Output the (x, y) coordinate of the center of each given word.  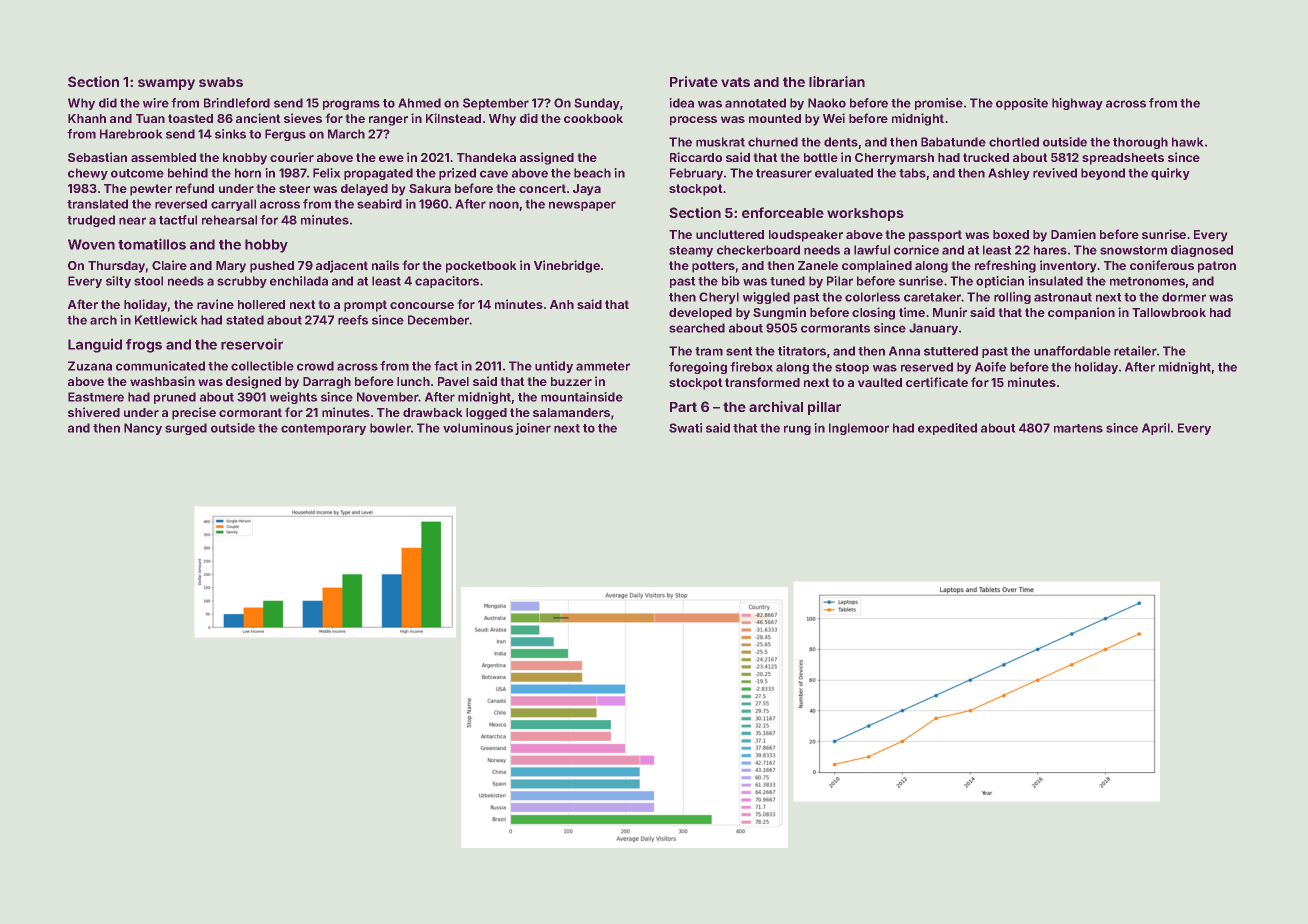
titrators (802, 351)
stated (245, 320)
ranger (388, 121)
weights (293, 398)
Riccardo (696, 157)
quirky (1170, 174)
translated (97, 204)
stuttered (951, 351)
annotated (755, 103)
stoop (852, 368)
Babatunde (953, 142)
